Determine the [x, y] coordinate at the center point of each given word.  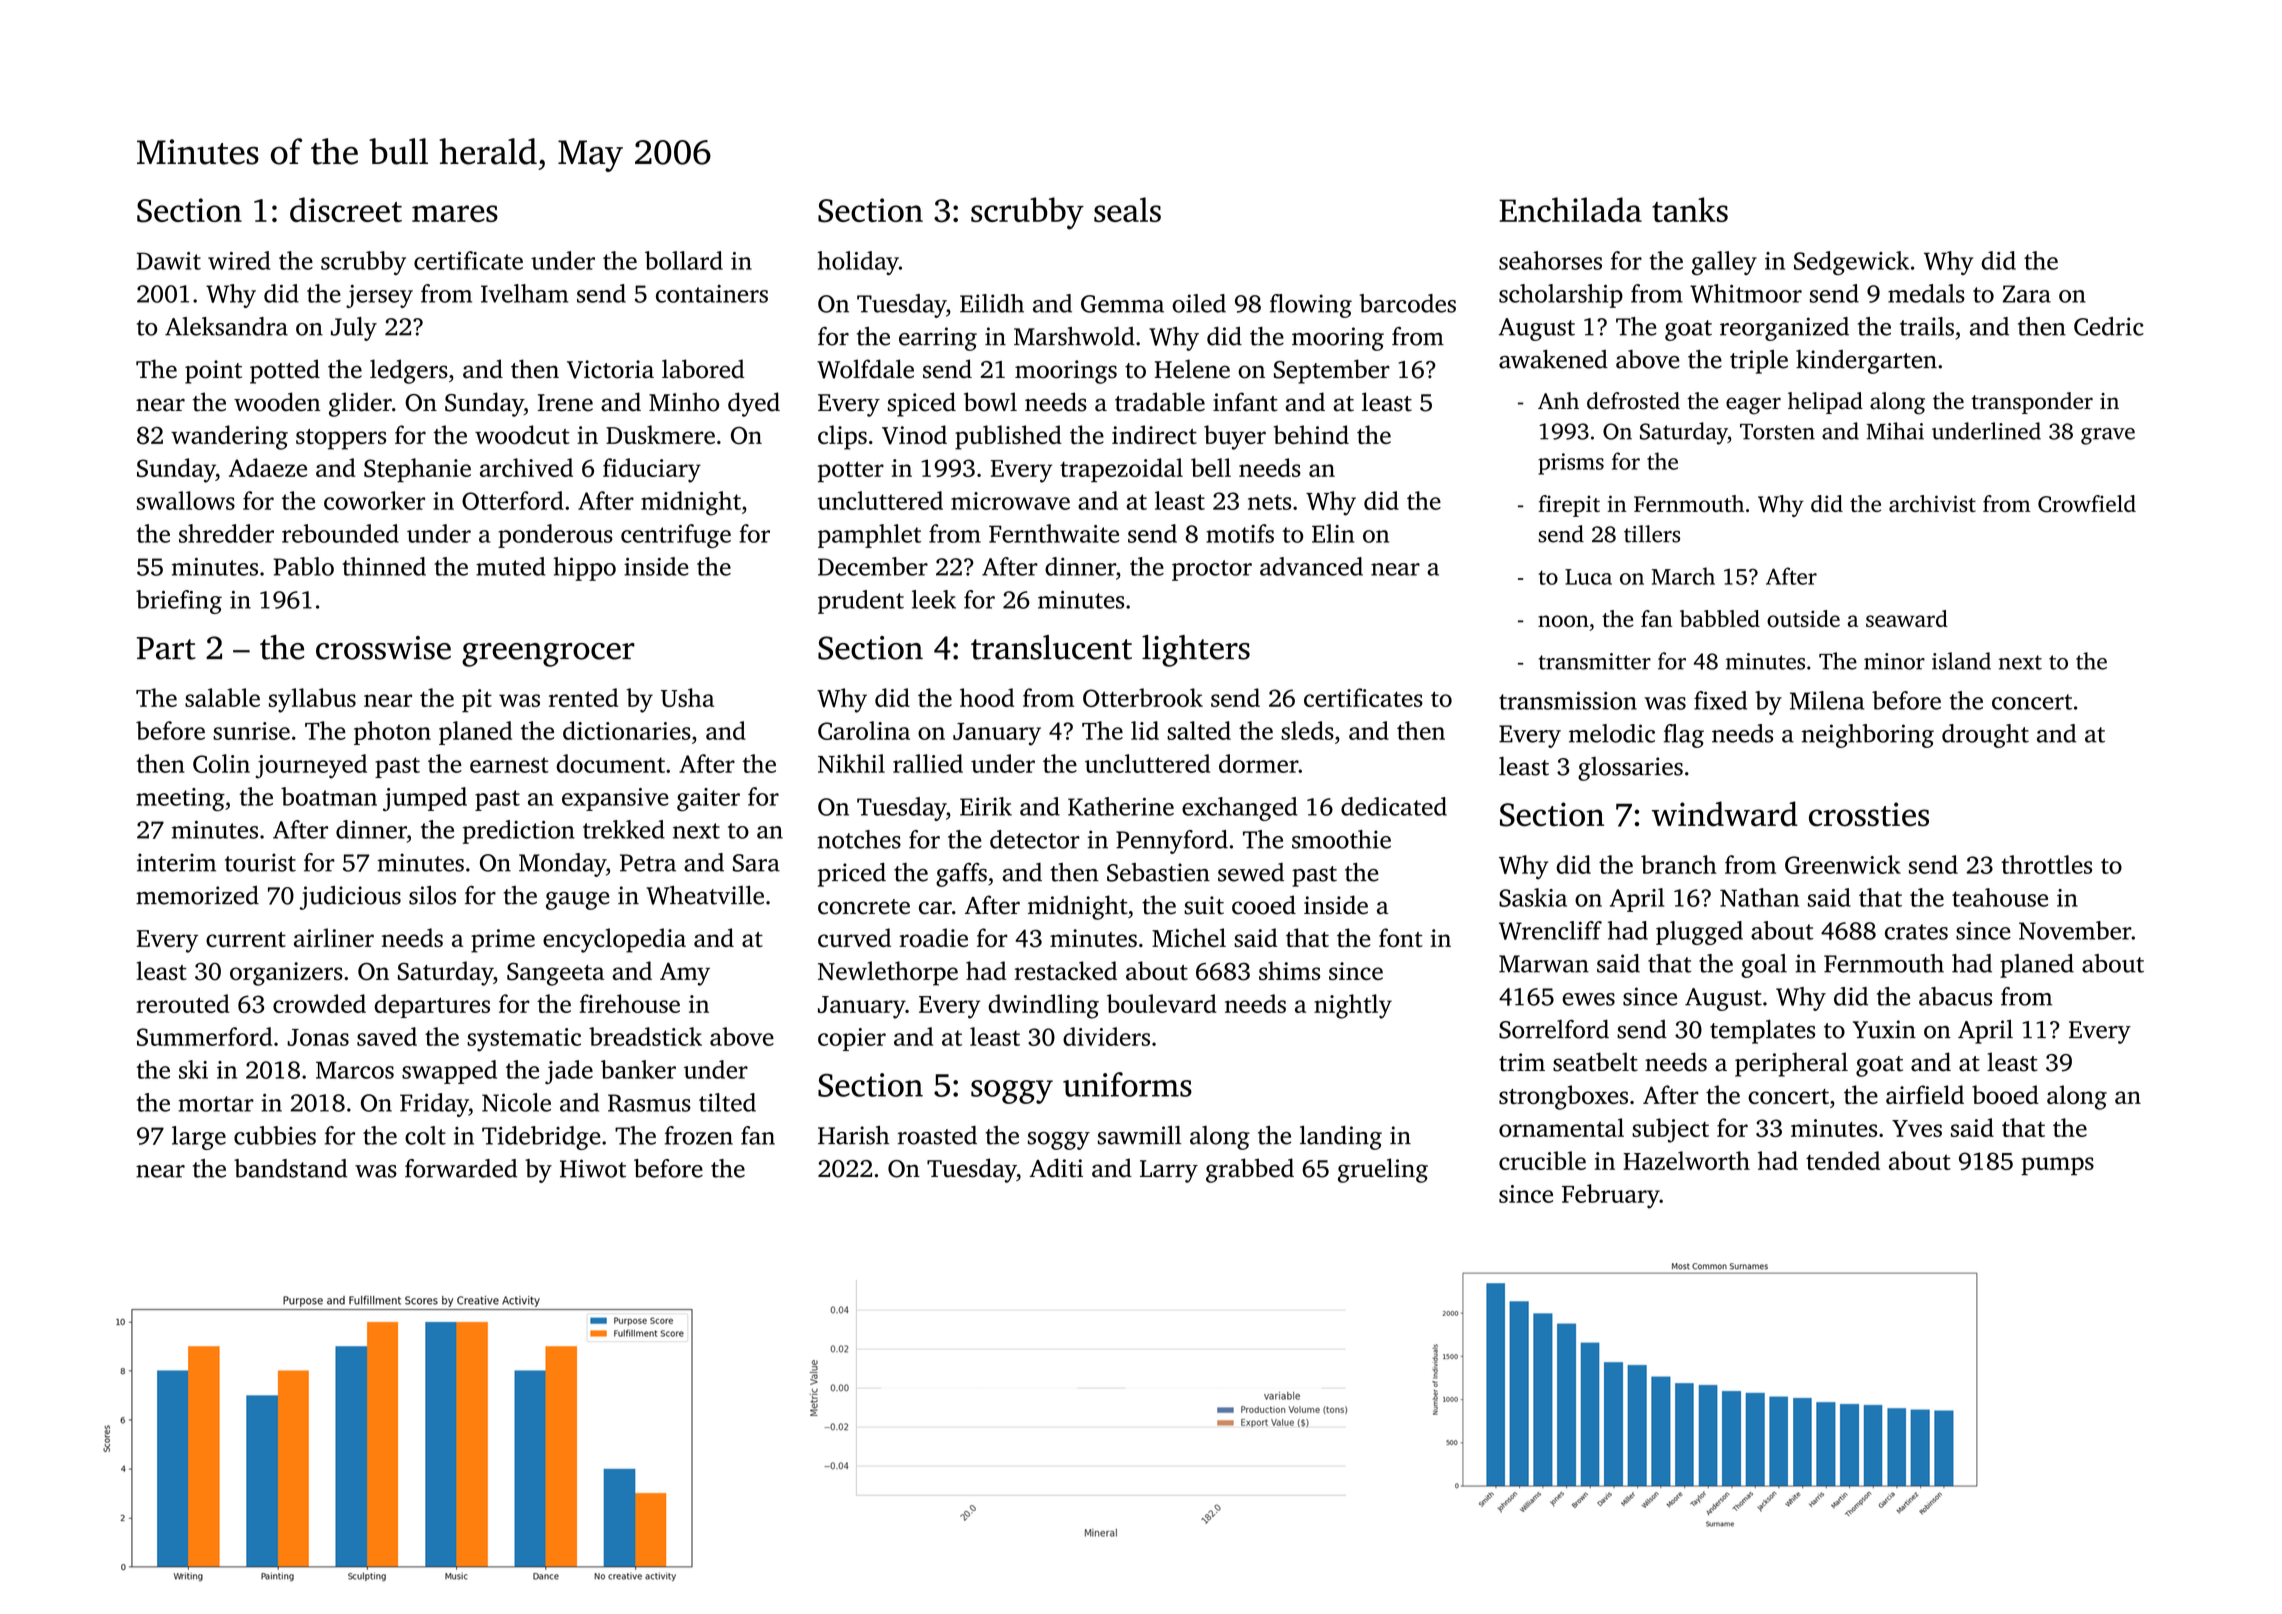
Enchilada [1570, 209]
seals [1127, 209]
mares [455, 213]
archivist [1932, 503]
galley [1724, 263]
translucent [1051, 647]
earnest [509, 765]
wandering [229, 437]
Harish [853, 1135]
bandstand [290, 1168]
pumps [2057, 1166]
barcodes [1407, 303]
